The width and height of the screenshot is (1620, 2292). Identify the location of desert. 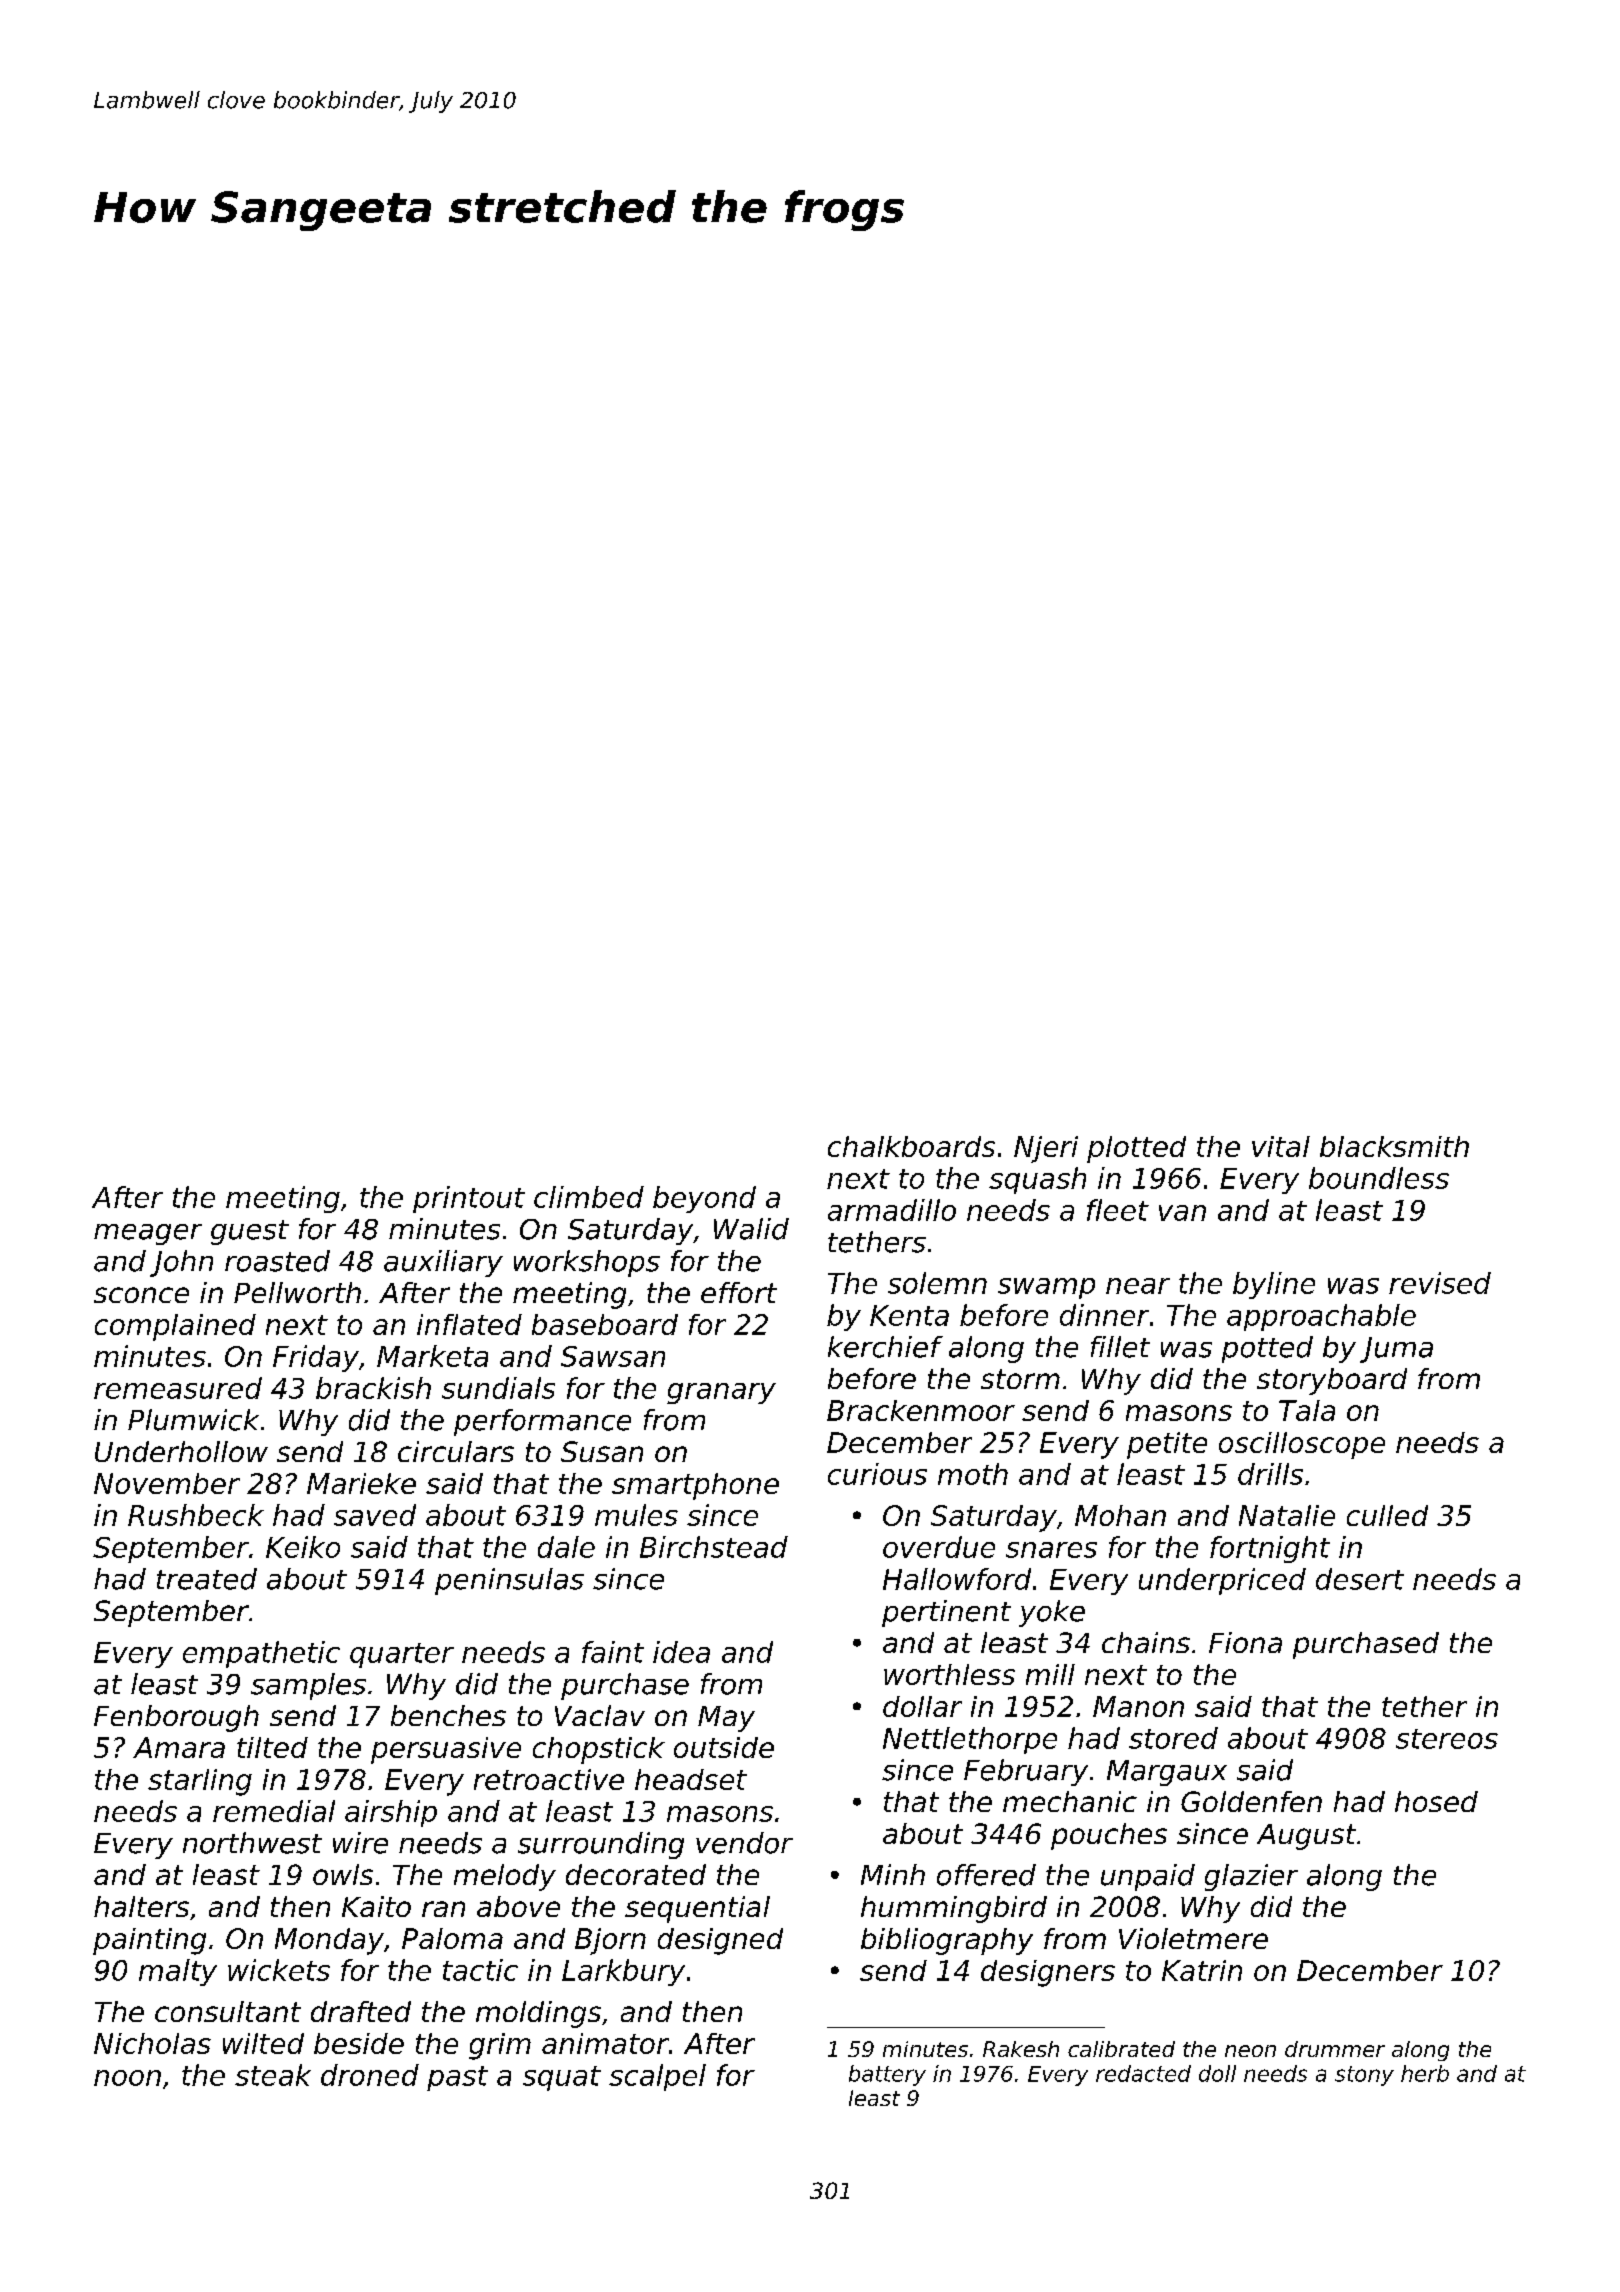
(1360, 1579).
